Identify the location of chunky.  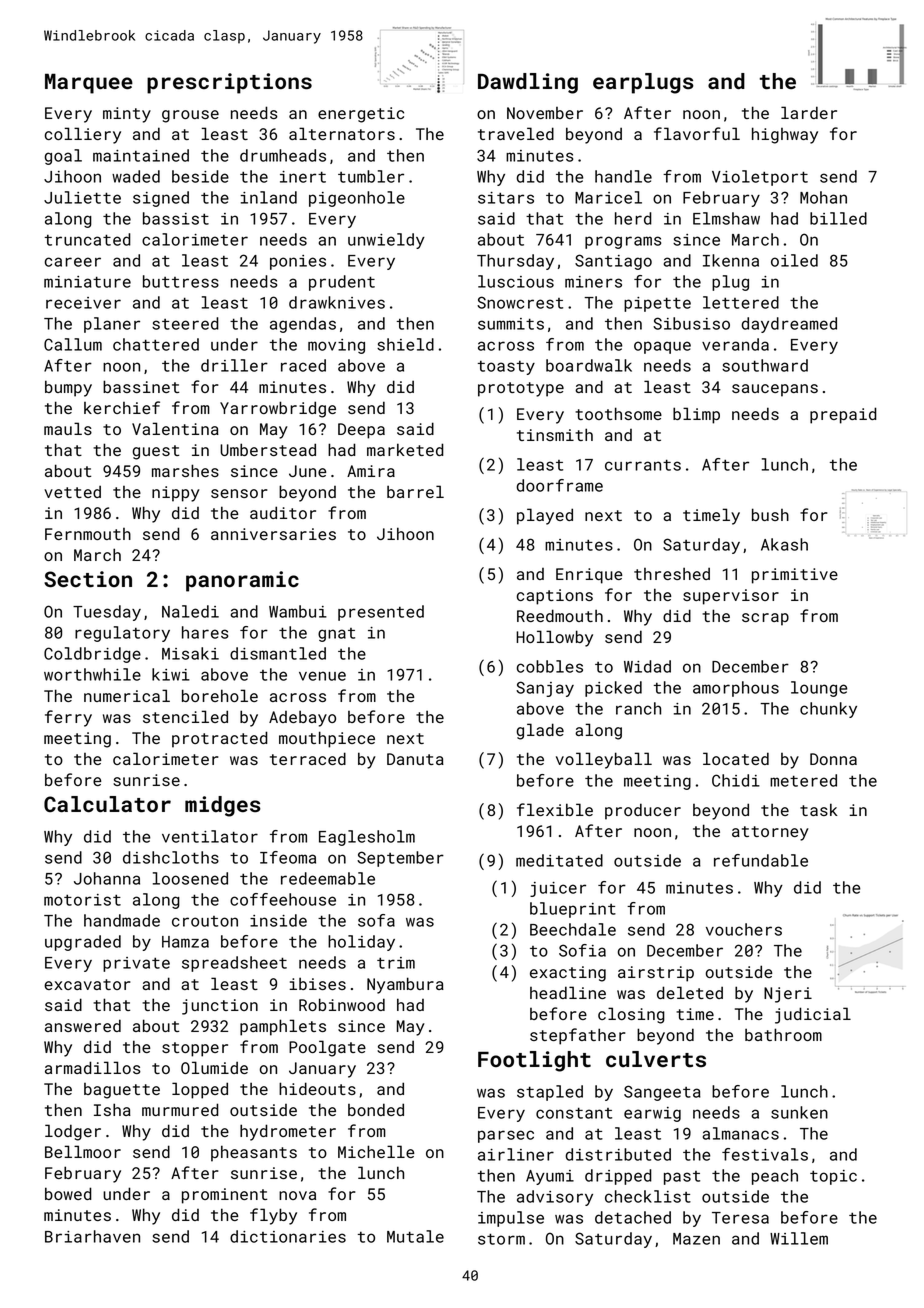
(828, 710).
